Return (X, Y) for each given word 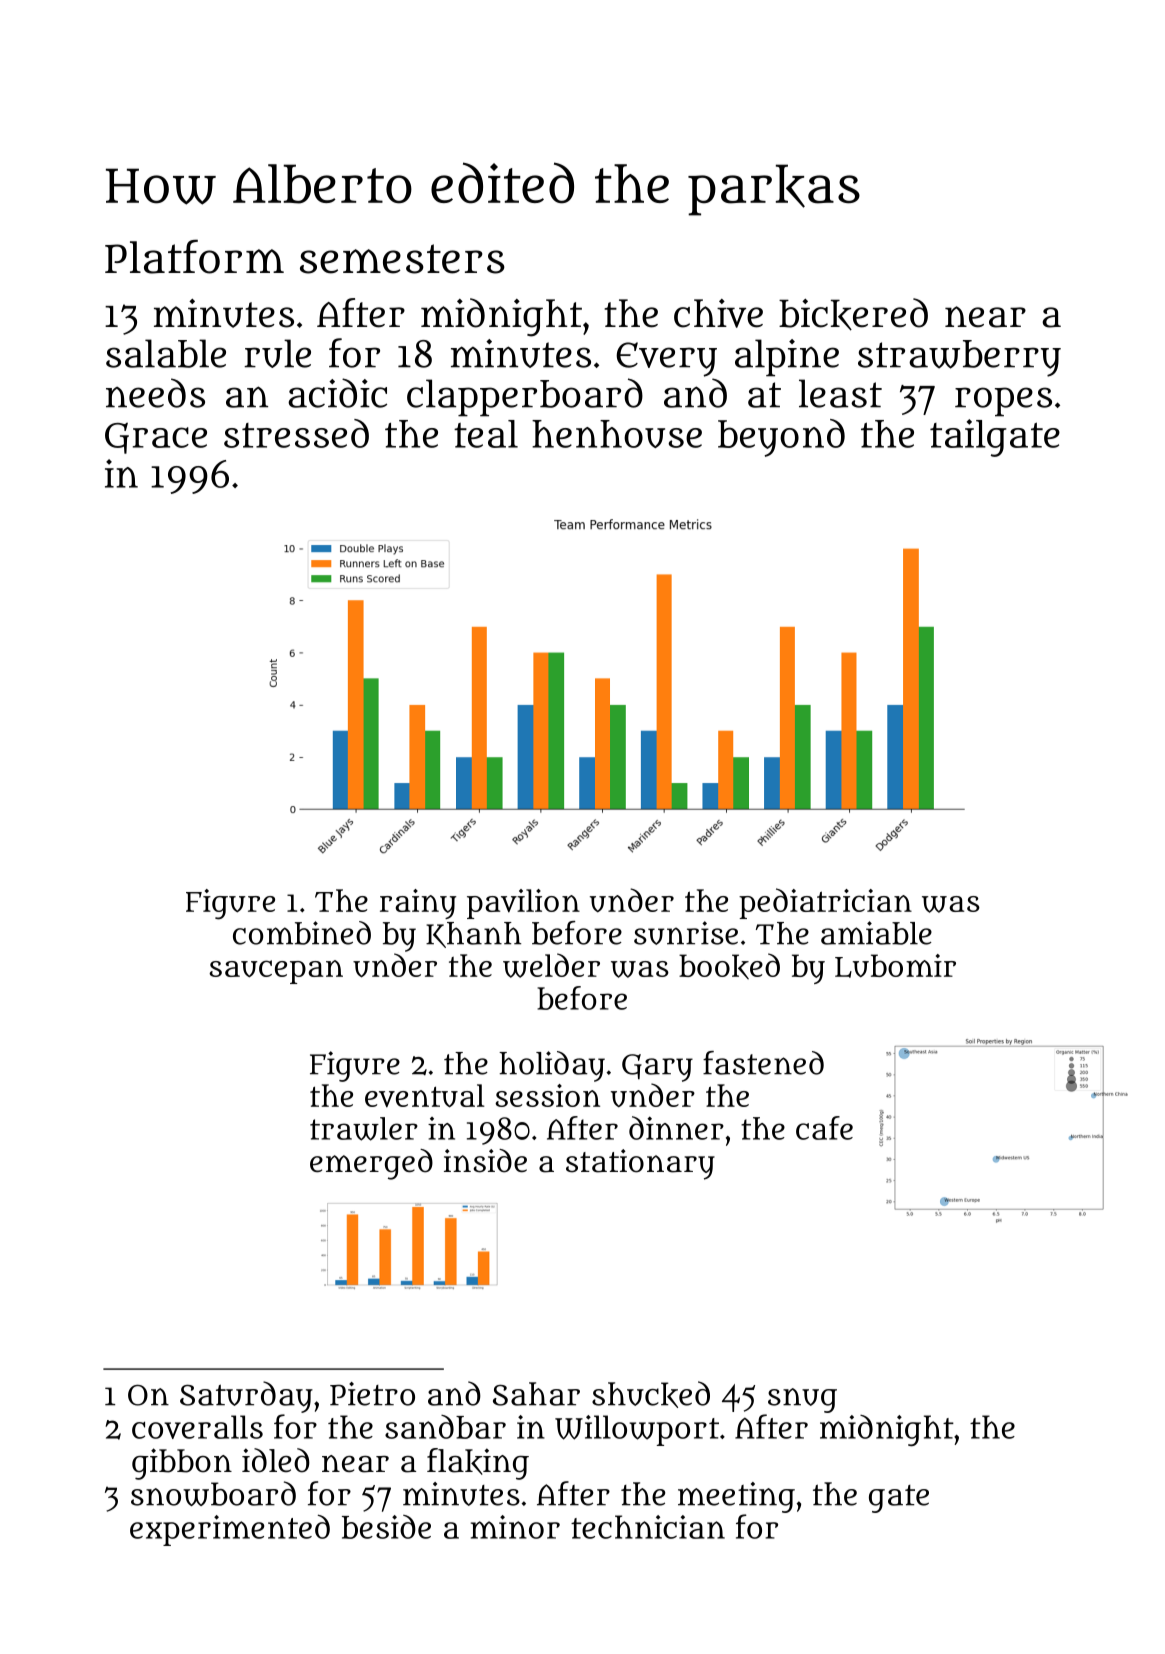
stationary (640, 1164)
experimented (230, 1530)
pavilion (523, 904)
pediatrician (825, 903)
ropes (1003, 402)
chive (718, 313)
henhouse (617, 434)
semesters (402, 259)
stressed (296, 433)
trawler (364, 1129)
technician (648, 1527)
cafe (824, 1128)
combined (302, 933)
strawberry (959, 358)
